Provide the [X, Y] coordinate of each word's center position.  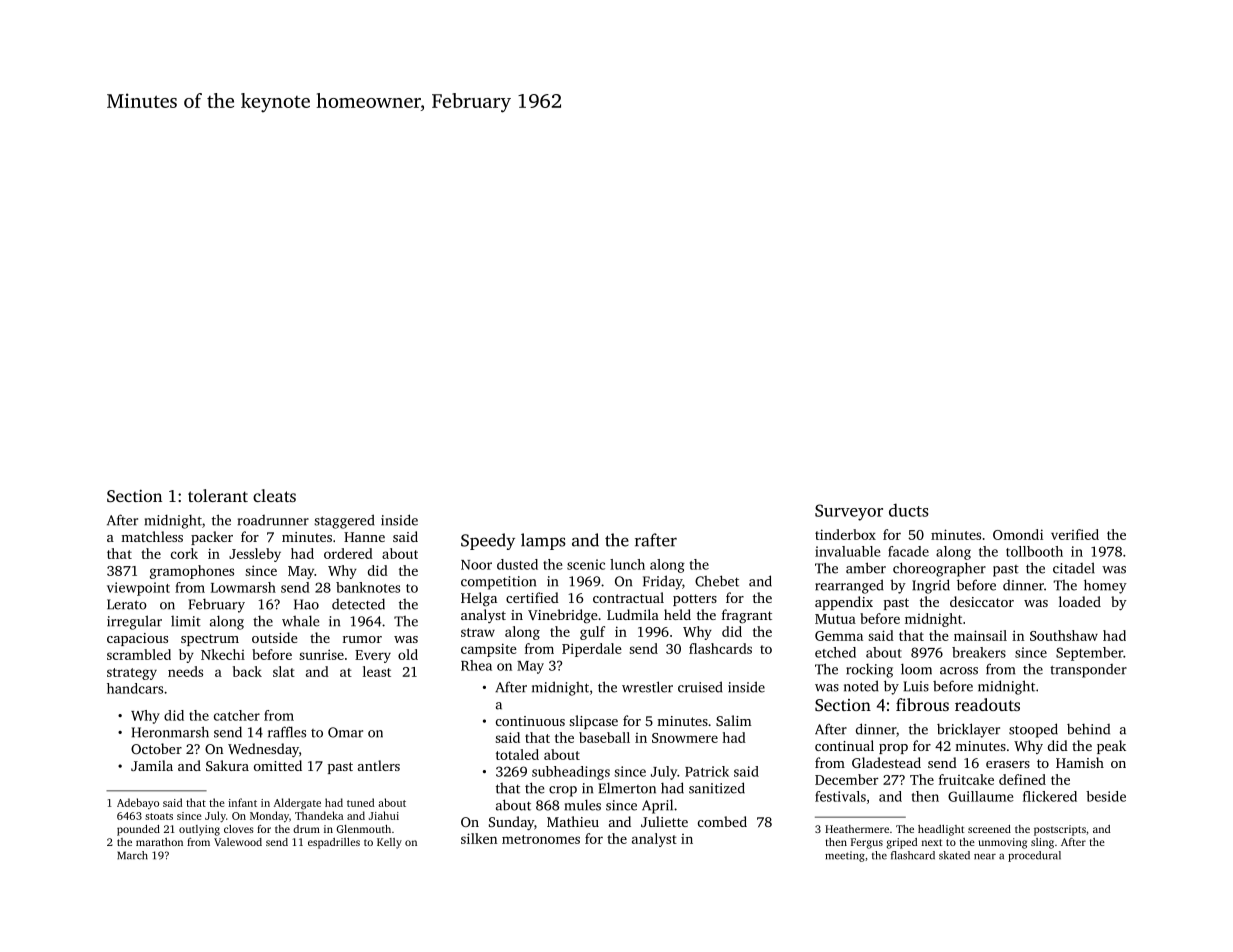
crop [563, 791]
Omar [345, 732]
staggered [344, 521]
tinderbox [845, 534]
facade [908, 551]
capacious [137, 639]
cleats [274, 495]
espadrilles [334, 843]
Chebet [717, 581]
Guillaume [981, 796]
